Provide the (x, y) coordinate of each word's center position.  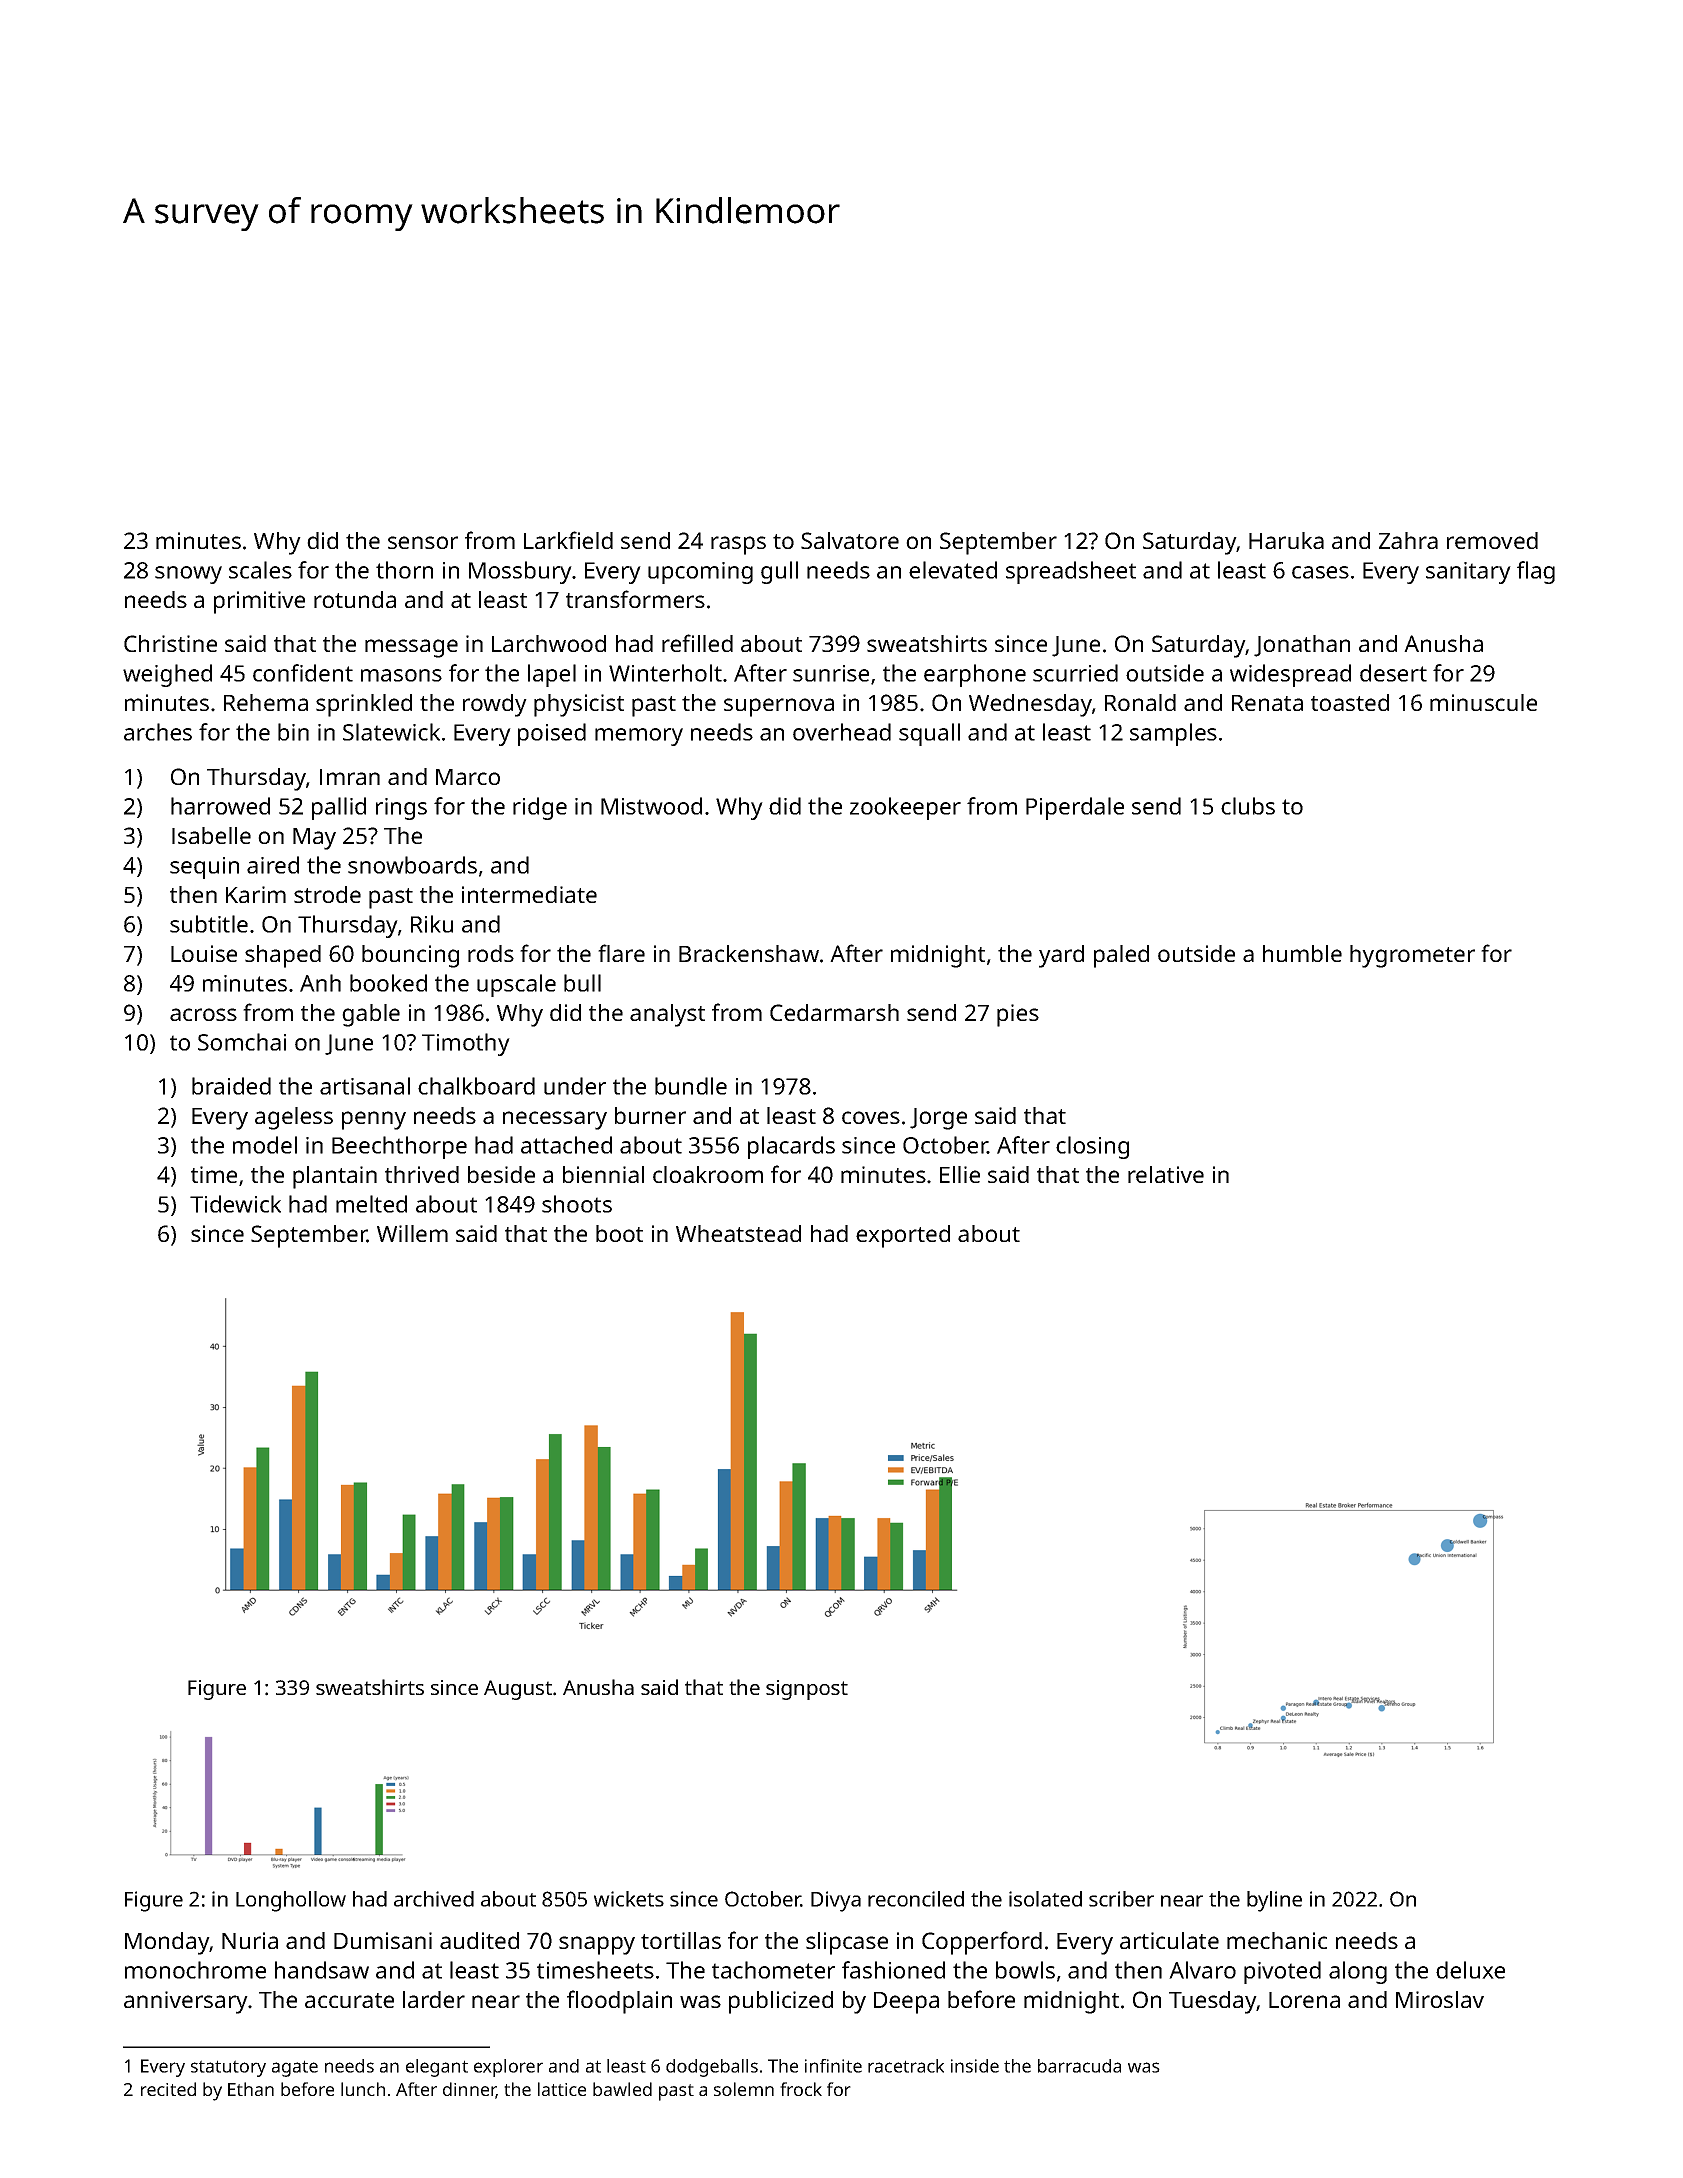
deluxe (1470, 1970)
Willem (412, 1233)
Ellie (960, 1174)
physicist (579, 705)
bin (293, 732)
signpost (807, 1690)
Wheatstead (738, 1233)
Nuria (250, 1940)
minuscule (1483, 702)
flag (1536, 572)
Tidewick (235, 1204)
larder (434, 1999)
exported (903, 1236)
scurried (1075, 673)
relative (1166, 1174)
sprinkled (364, 705)
